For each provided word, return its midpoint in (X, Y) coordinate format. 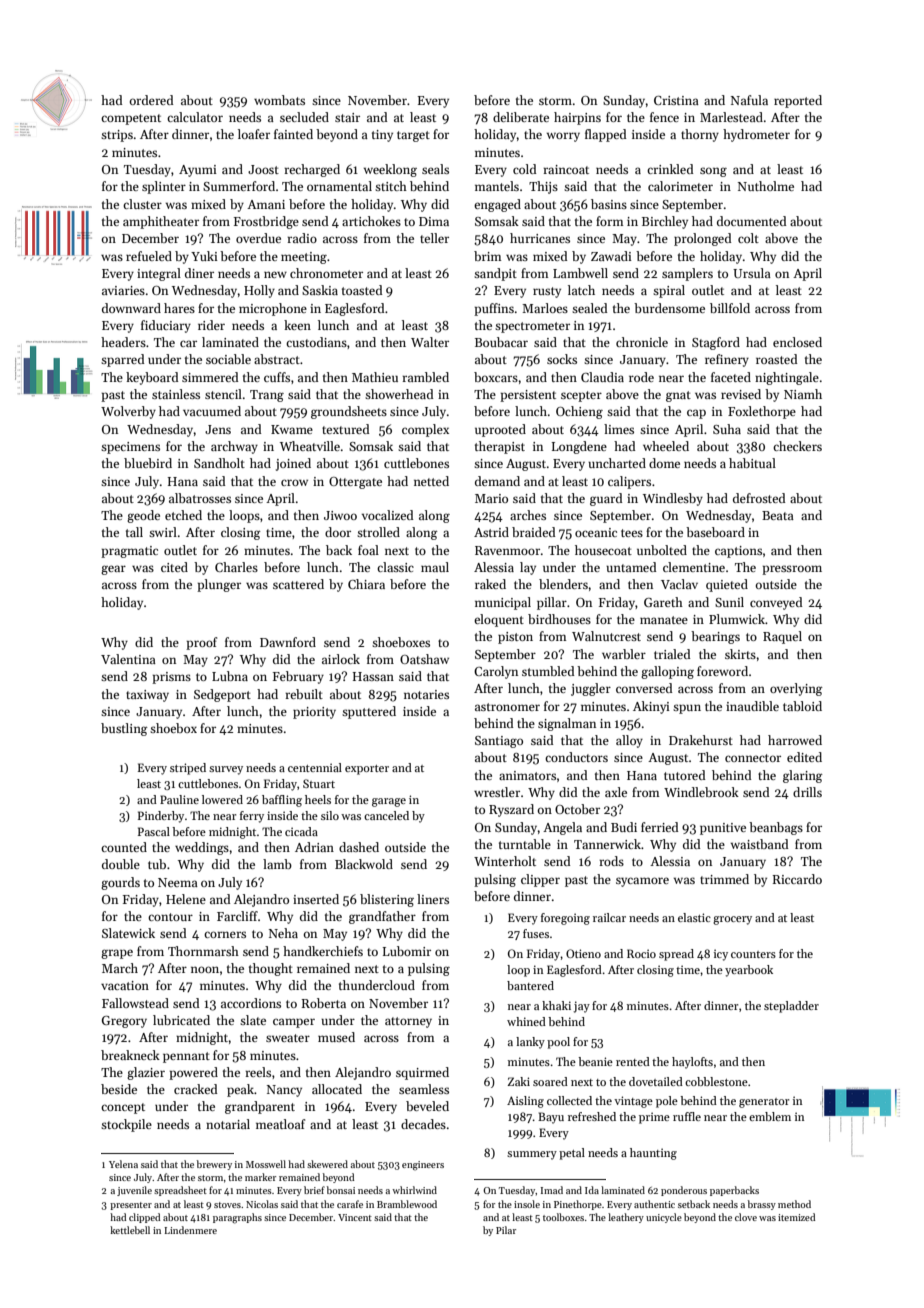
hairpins (577, 118)
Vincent (355, 1217)
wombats (279, 100)
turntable (525, 844)
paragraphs (237, 1218)
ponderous (684, 1191)
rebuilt (304, 694)
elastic (694, 917)
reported (798, 101)
